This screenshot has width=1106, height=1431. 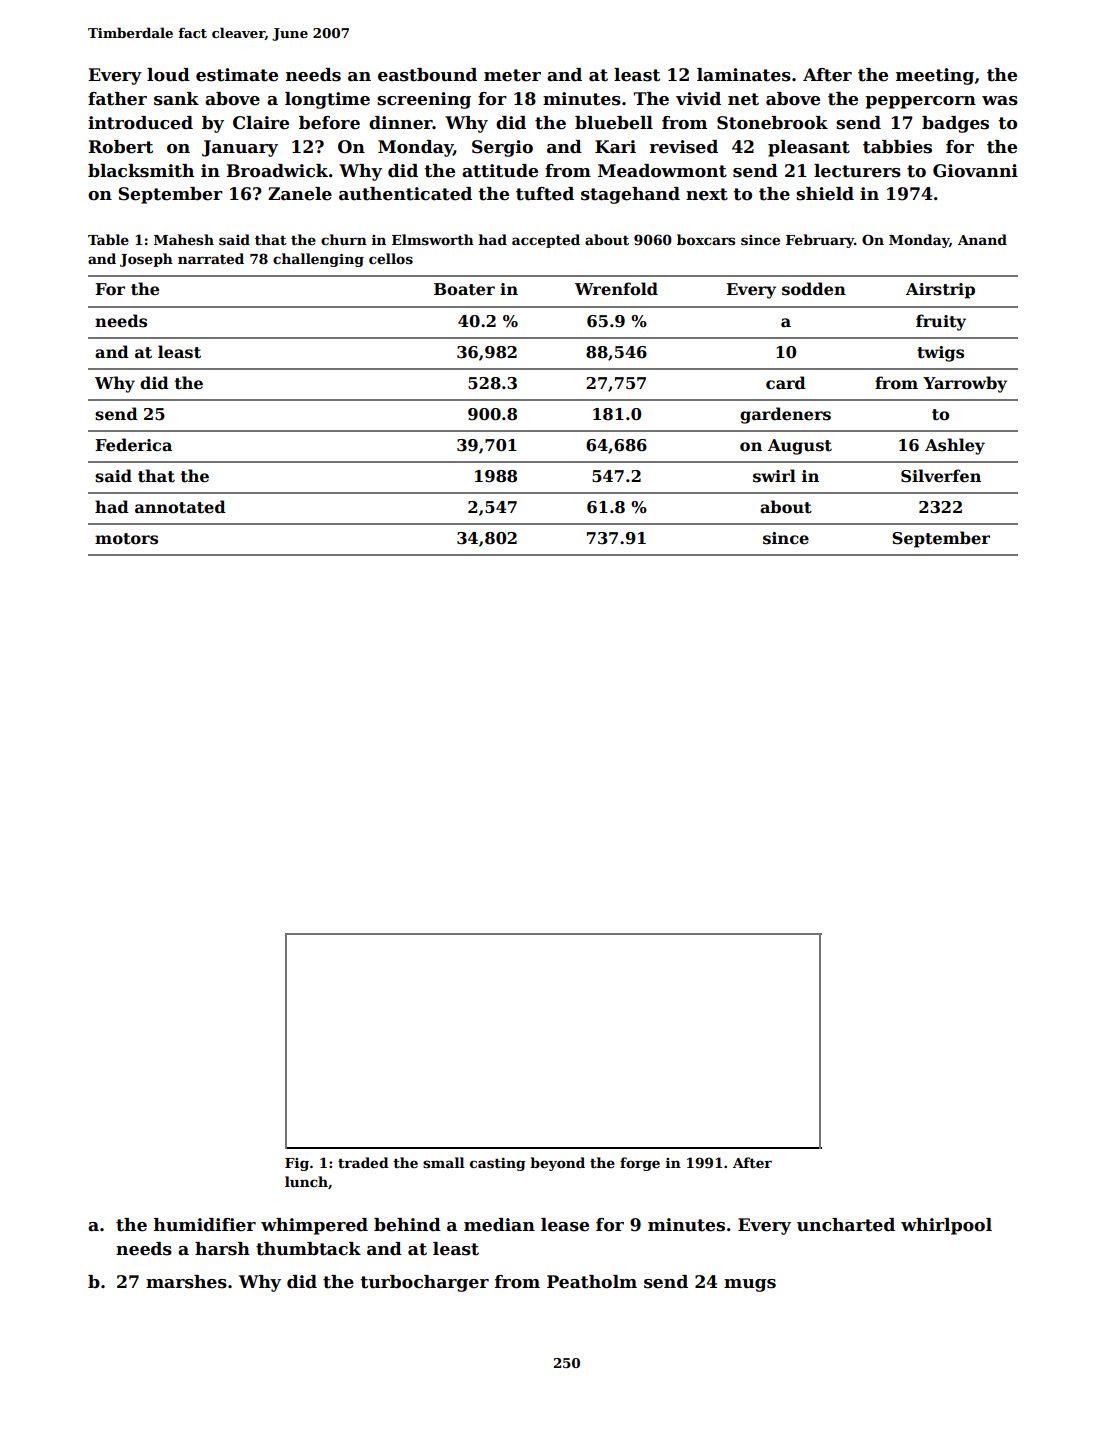 I want to click on Fig, so click(x=297, y=1164).
